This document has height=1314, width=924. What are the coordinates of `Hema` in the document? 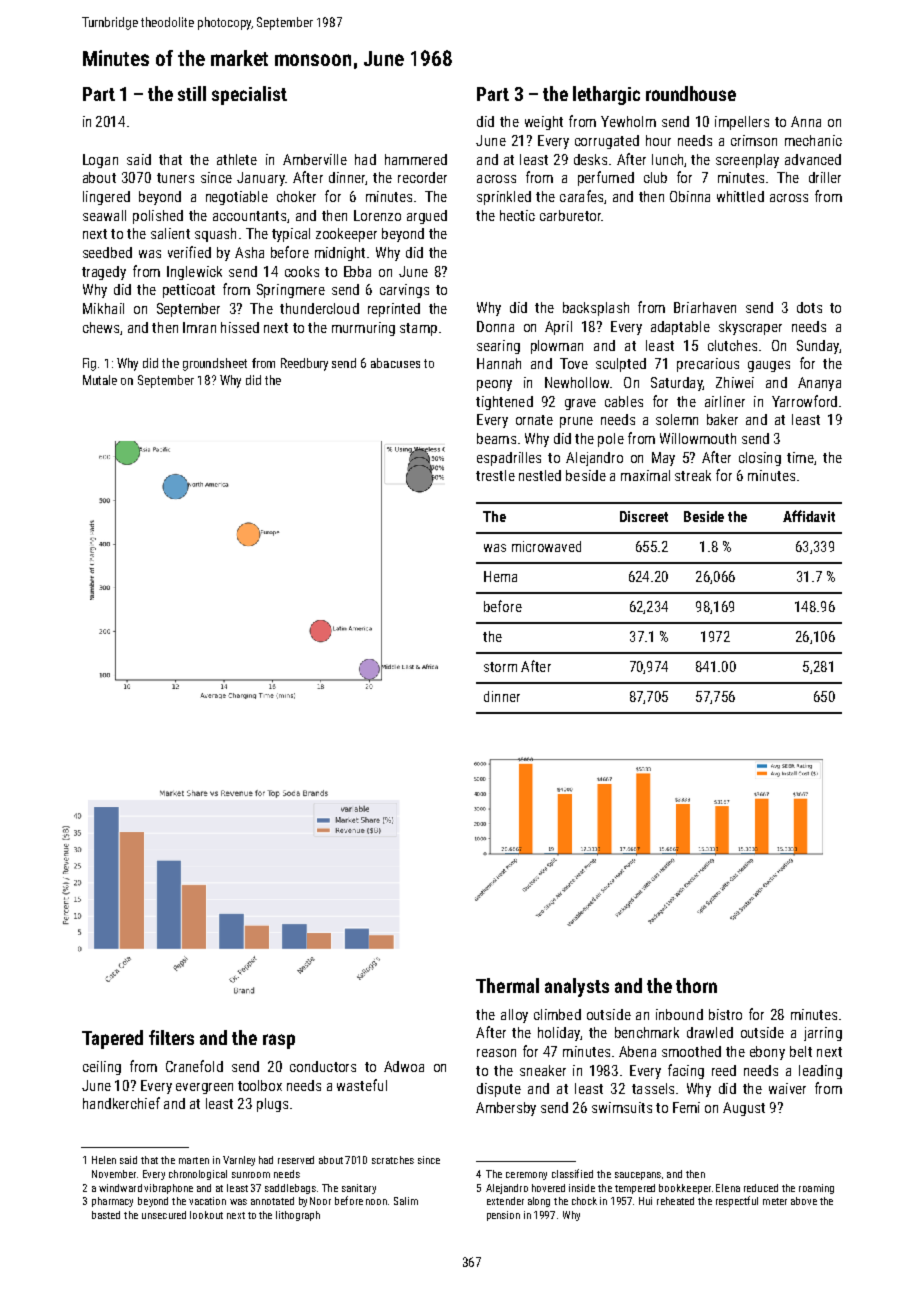 It's located at (500, 576).
